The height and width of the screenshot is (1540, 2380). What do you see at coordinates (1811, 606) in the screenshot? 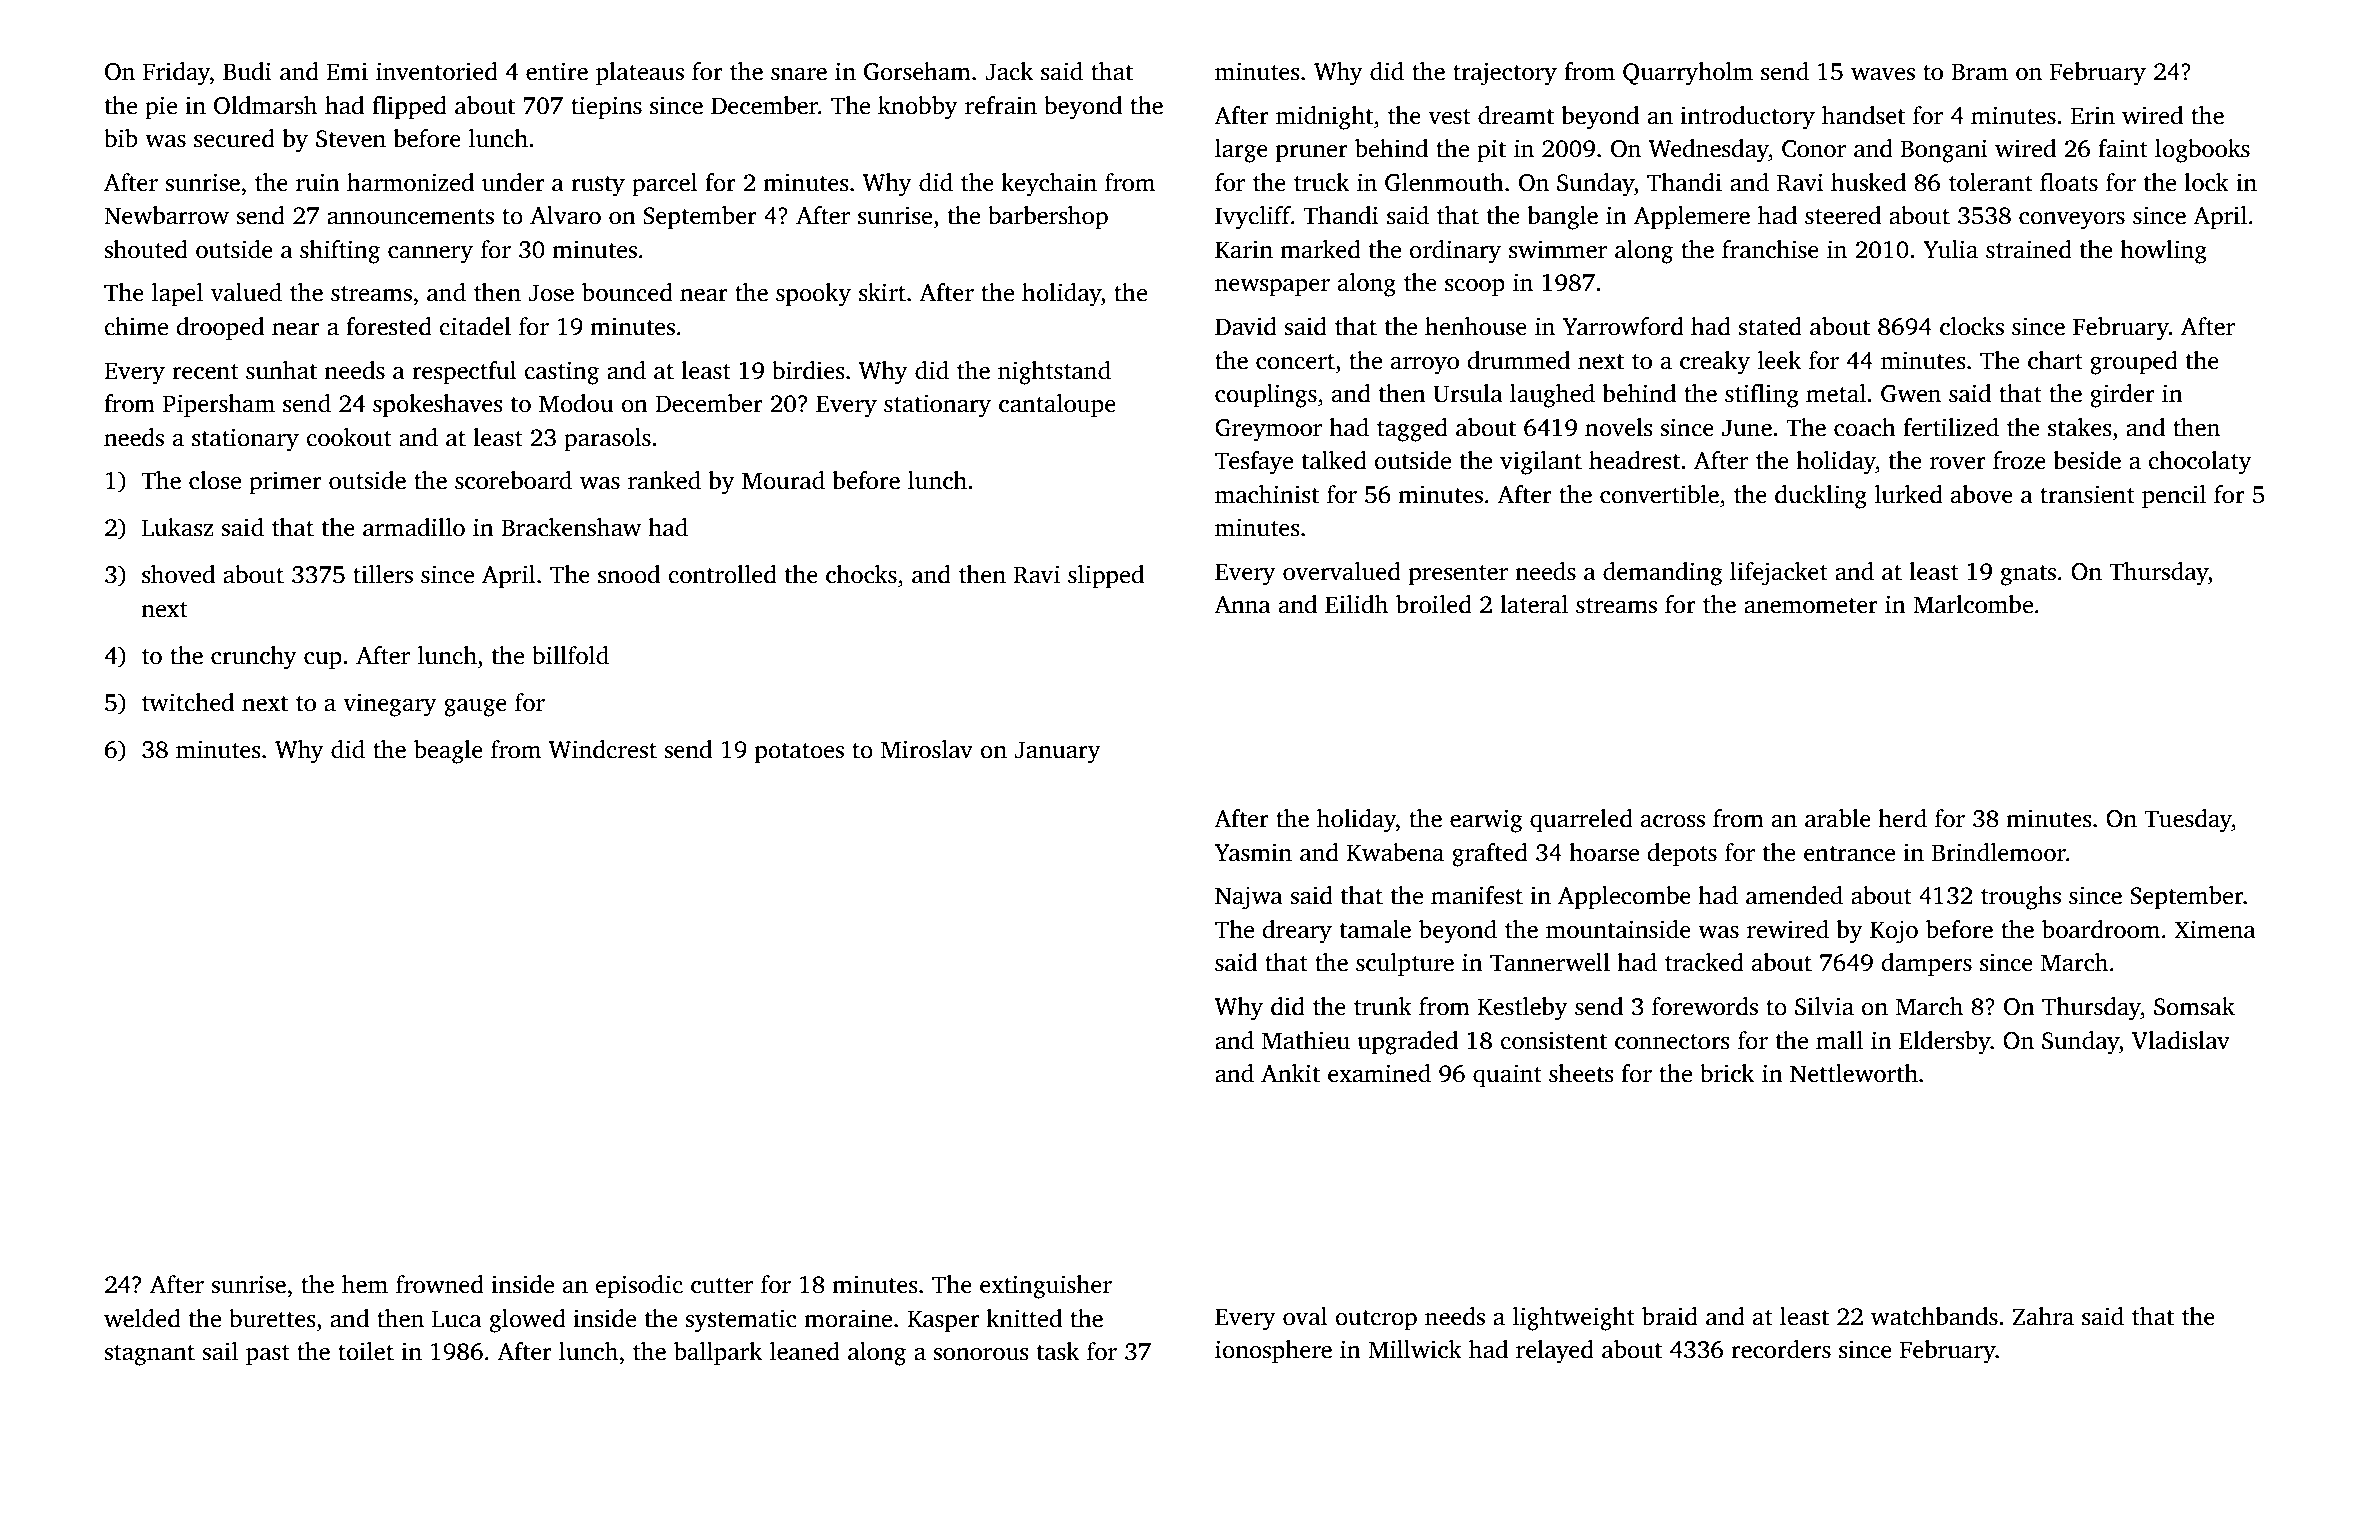
I see `anemometer` at bounding box center [1811, 606].
